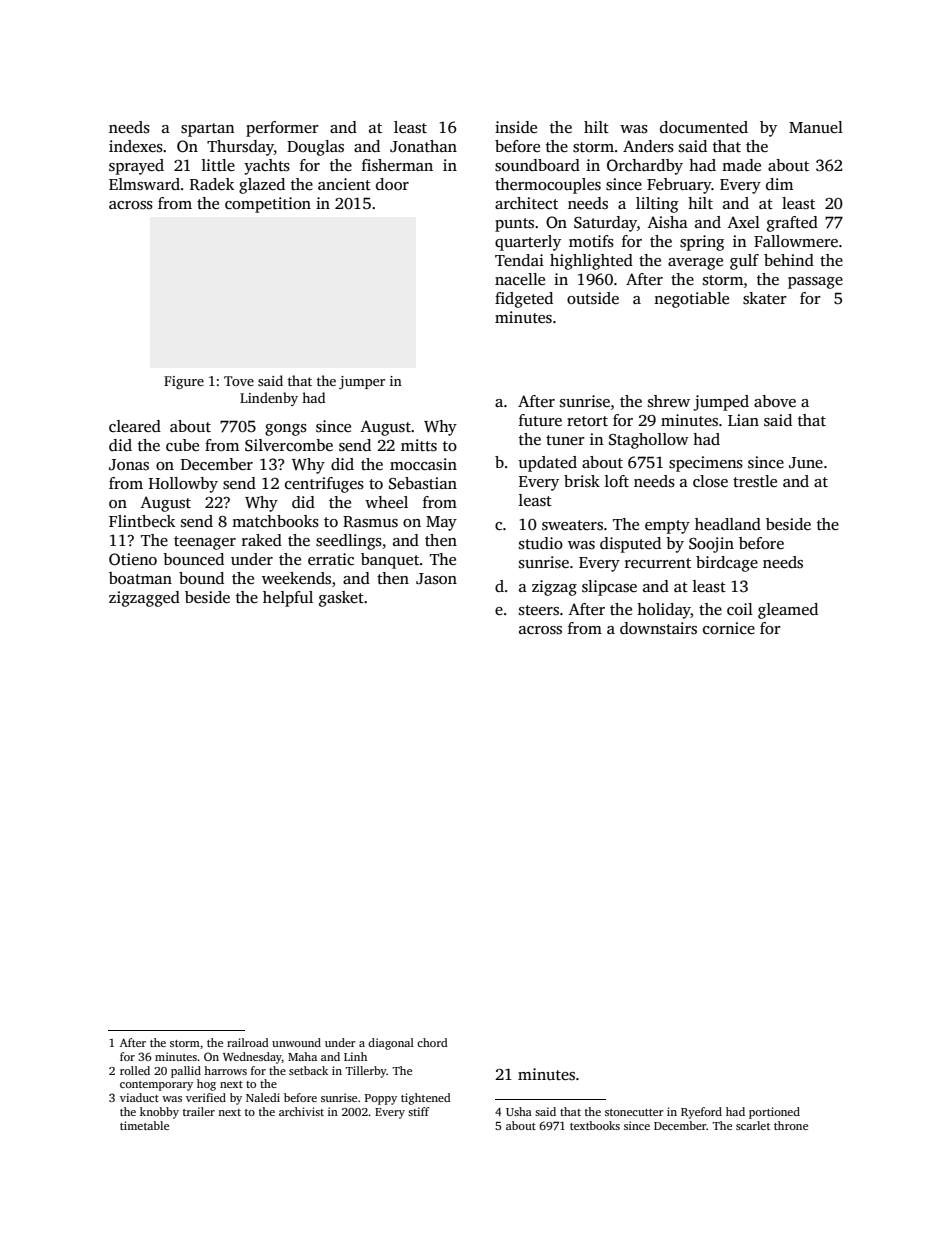 The height and width of the document is (1233, 952). Describe the element at coordinates (386, 502) in the document. I see `wheel` at that location.
